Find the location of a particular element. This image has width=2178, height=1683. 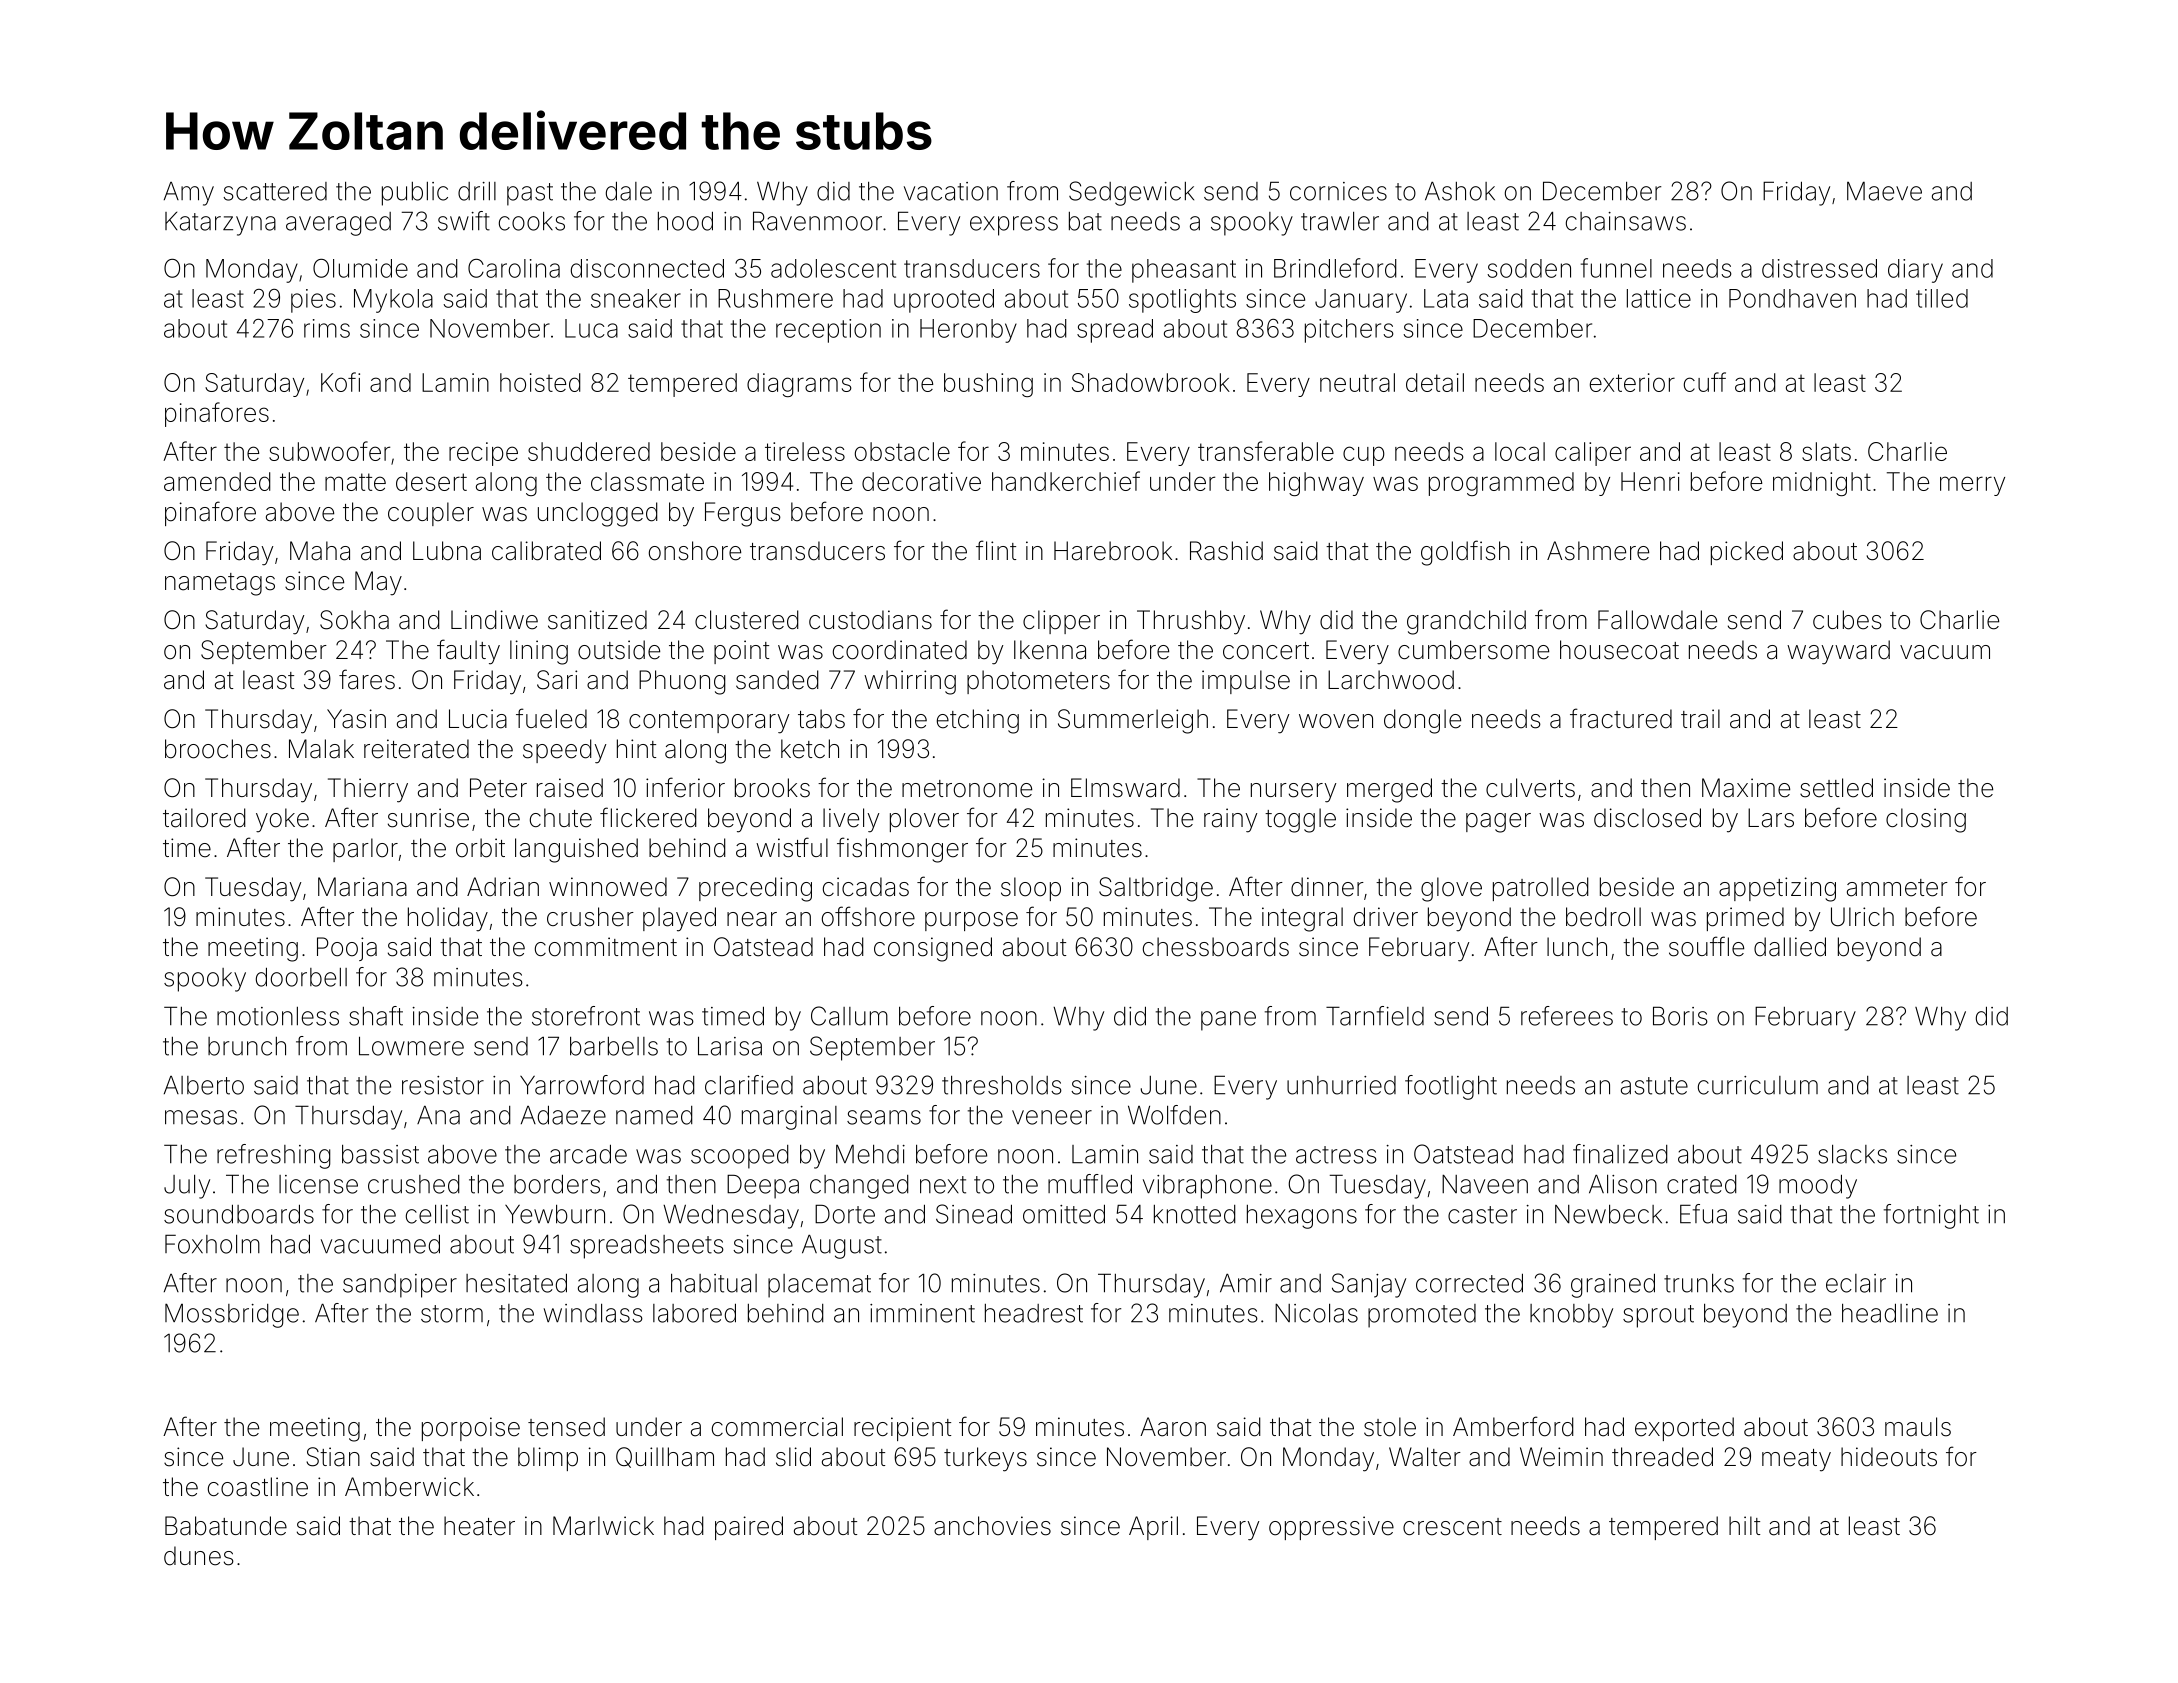

vacation is located at coordinates (951, 191).
